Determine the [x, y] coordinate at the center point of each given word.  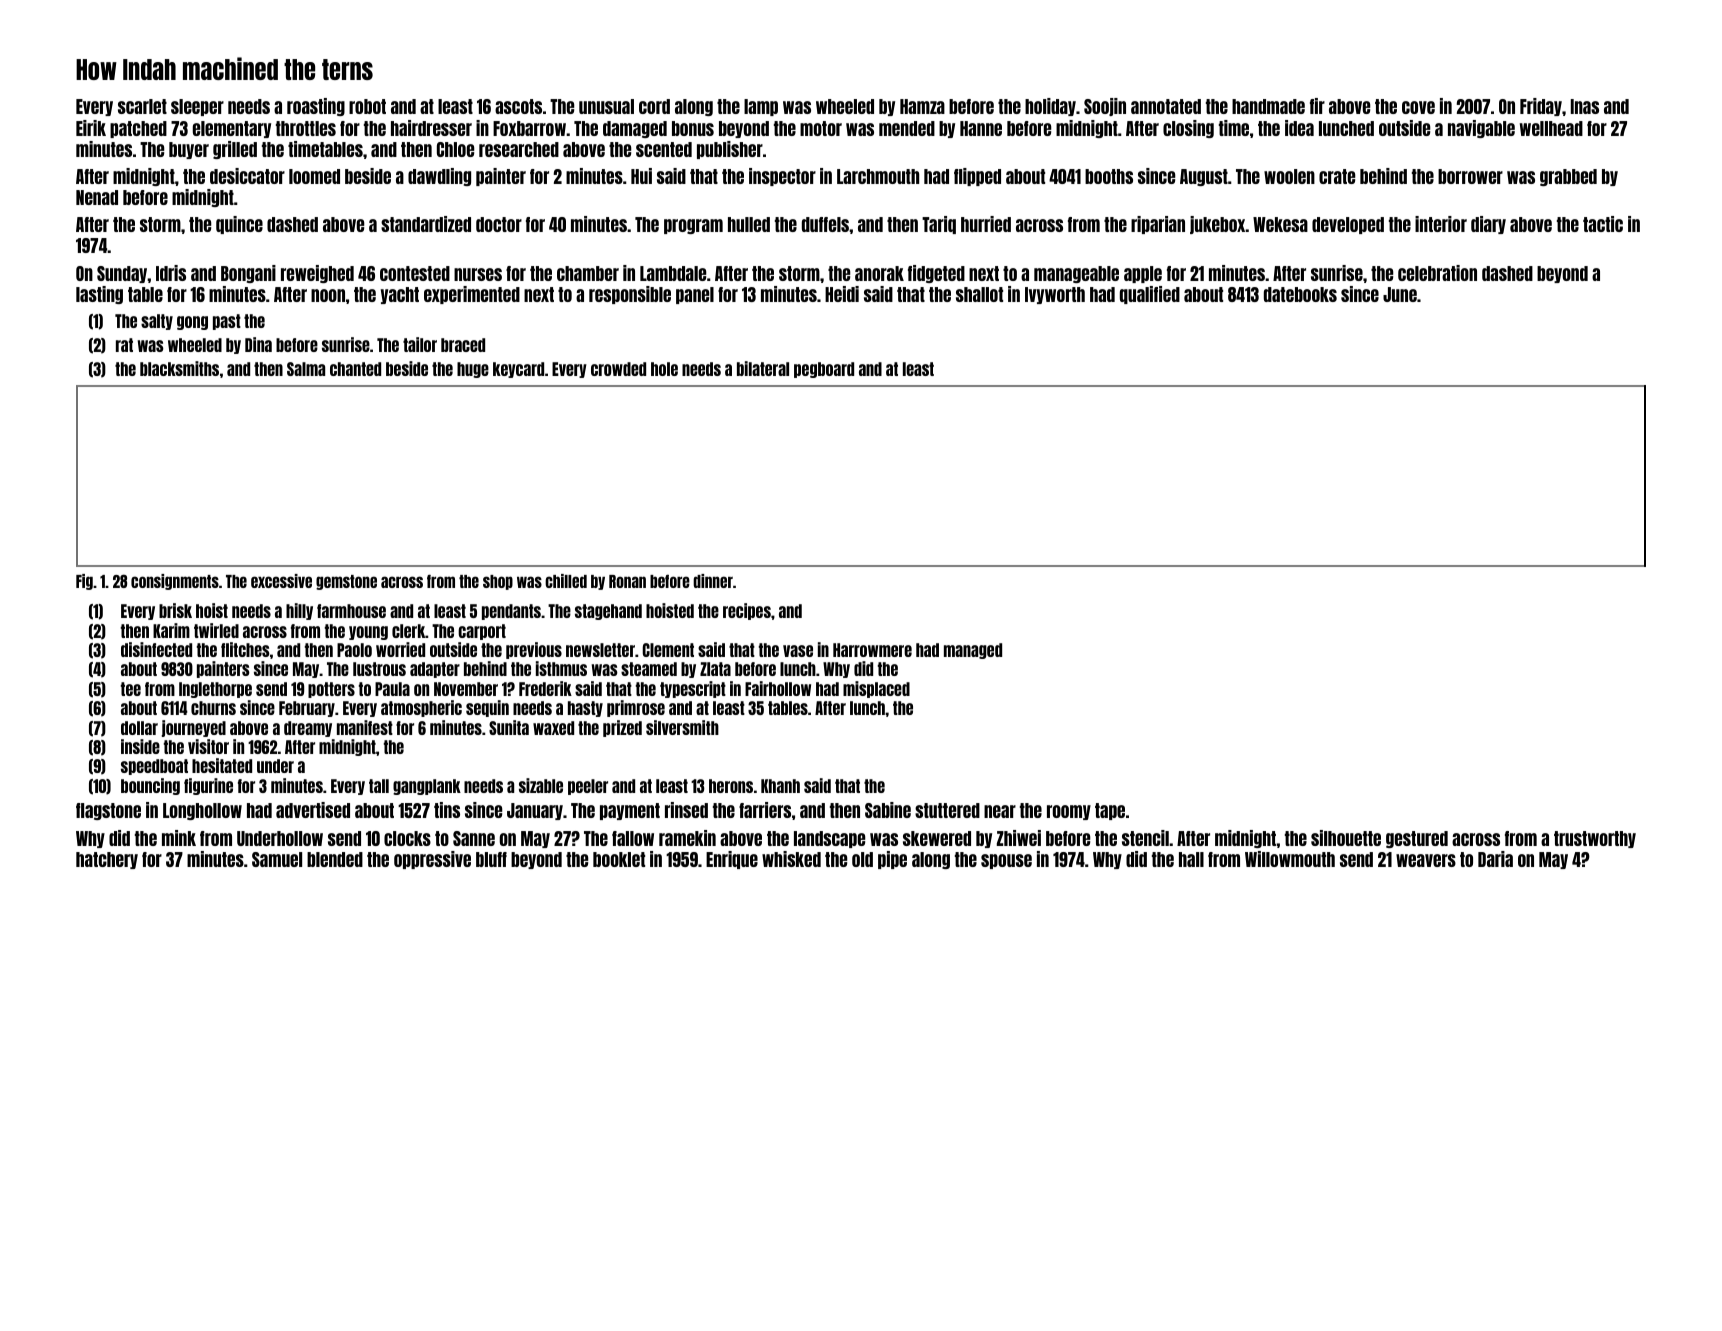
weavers [1426, 860]
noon [328, 295]
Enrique [732, 860]
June [1400, 294]
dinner [713, 581]
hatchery [107, 860]
